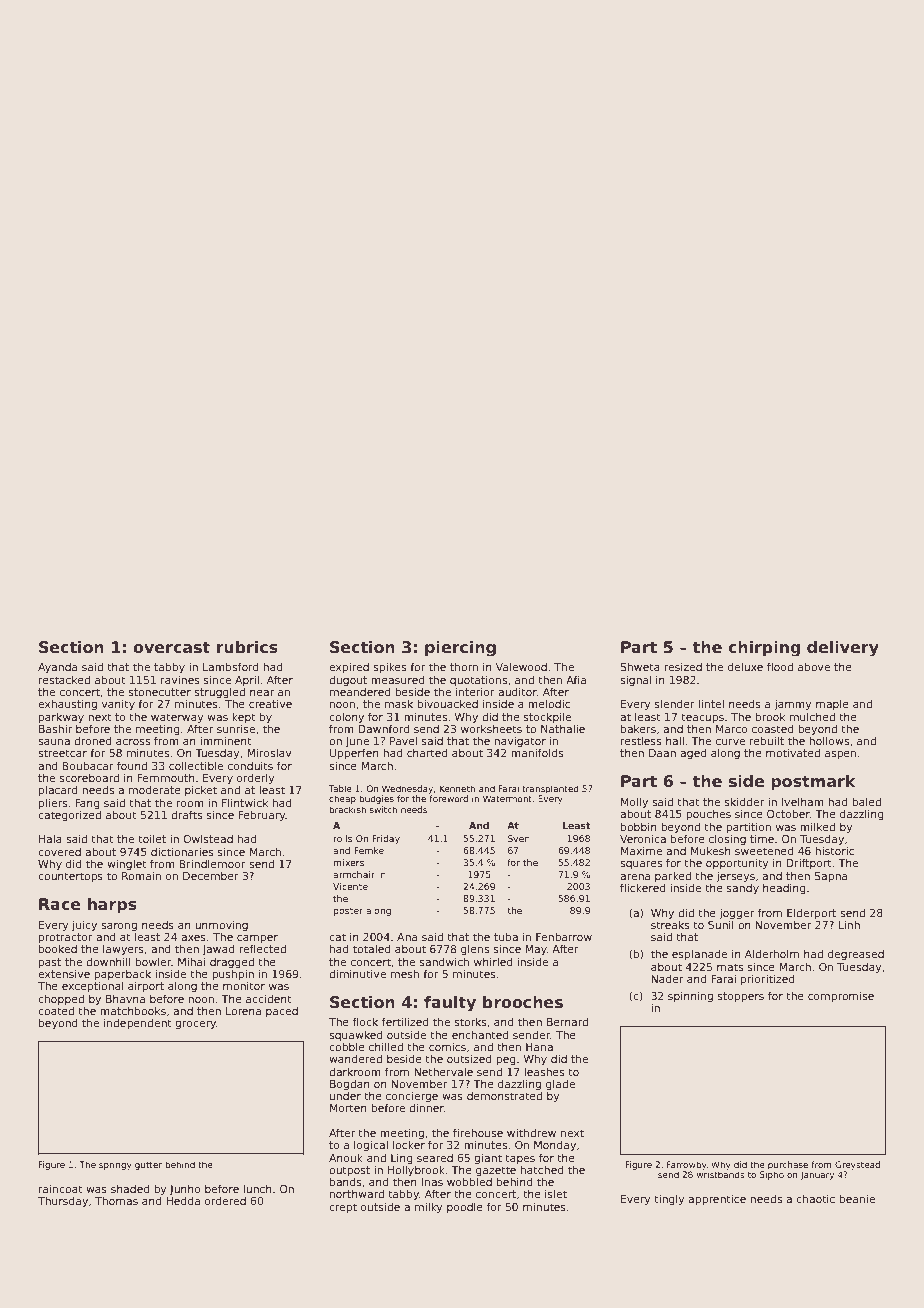 Image resolution: width=924 pixels, height=1308 pixels. I want to click on gutter, so click(148, 1166).
